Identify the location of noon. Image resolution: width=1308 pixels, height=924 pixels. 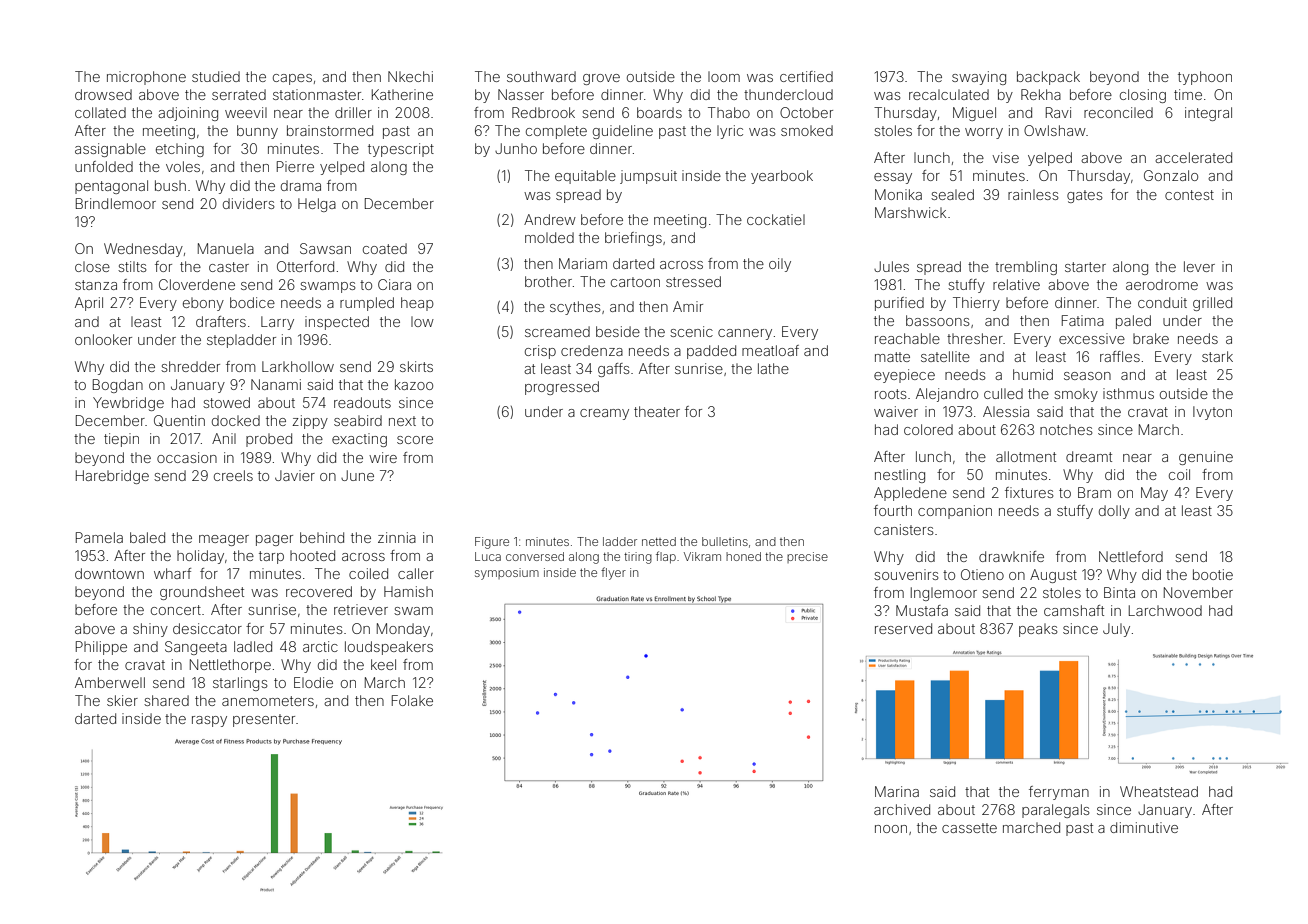
(891, 829).
